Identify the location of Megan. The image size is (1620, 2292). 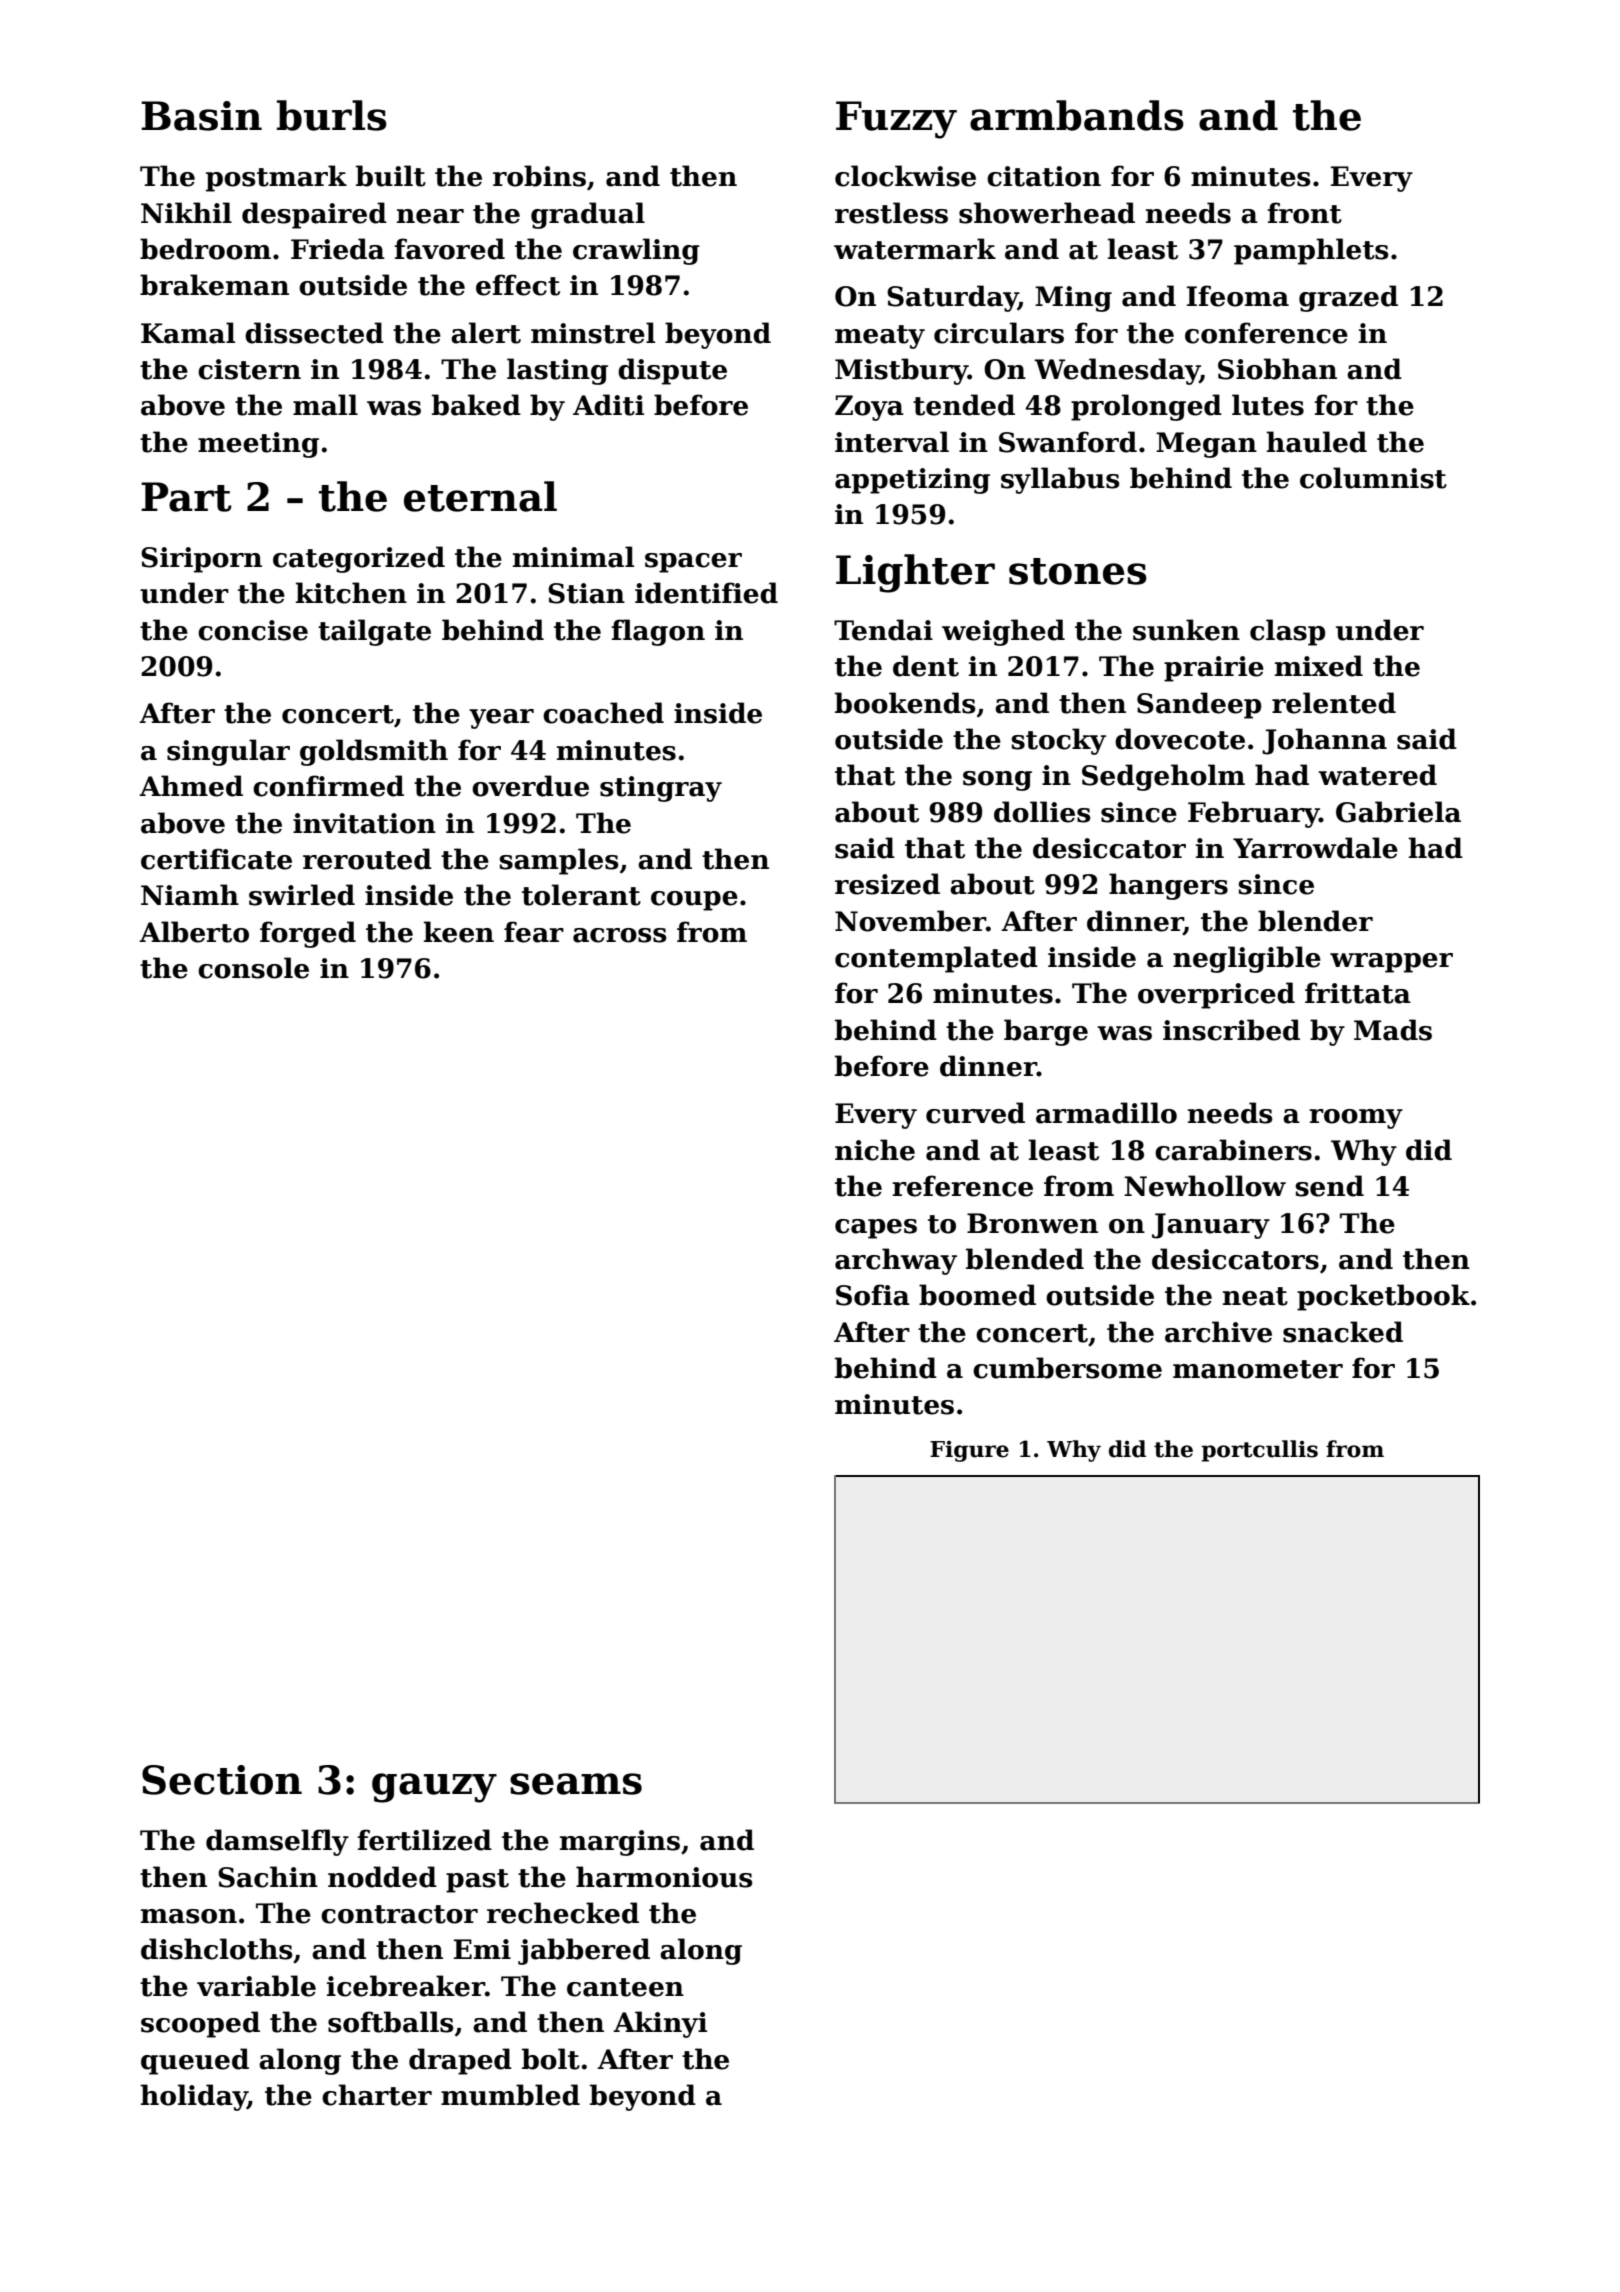
(1206, 445).
